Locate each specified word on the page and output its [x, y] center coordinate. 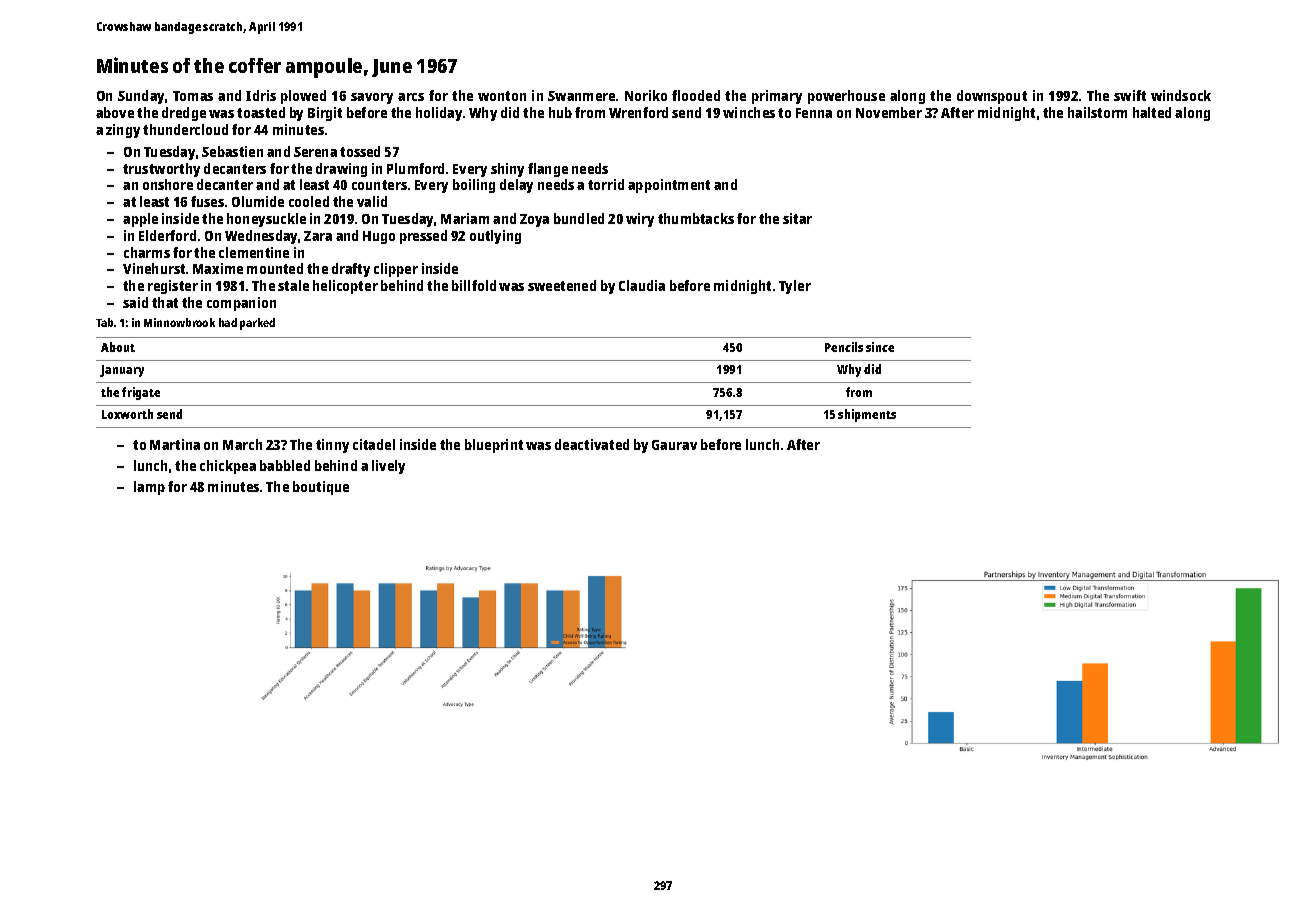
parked [257, 324]
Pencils [844, 347]
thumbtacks [696, 218]
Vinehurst [154, 268]
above [115, 112]
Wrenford [638, 112]
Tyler [795, 287]
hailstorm [1097, 112]
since [880, 347]
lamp [149, 488]
